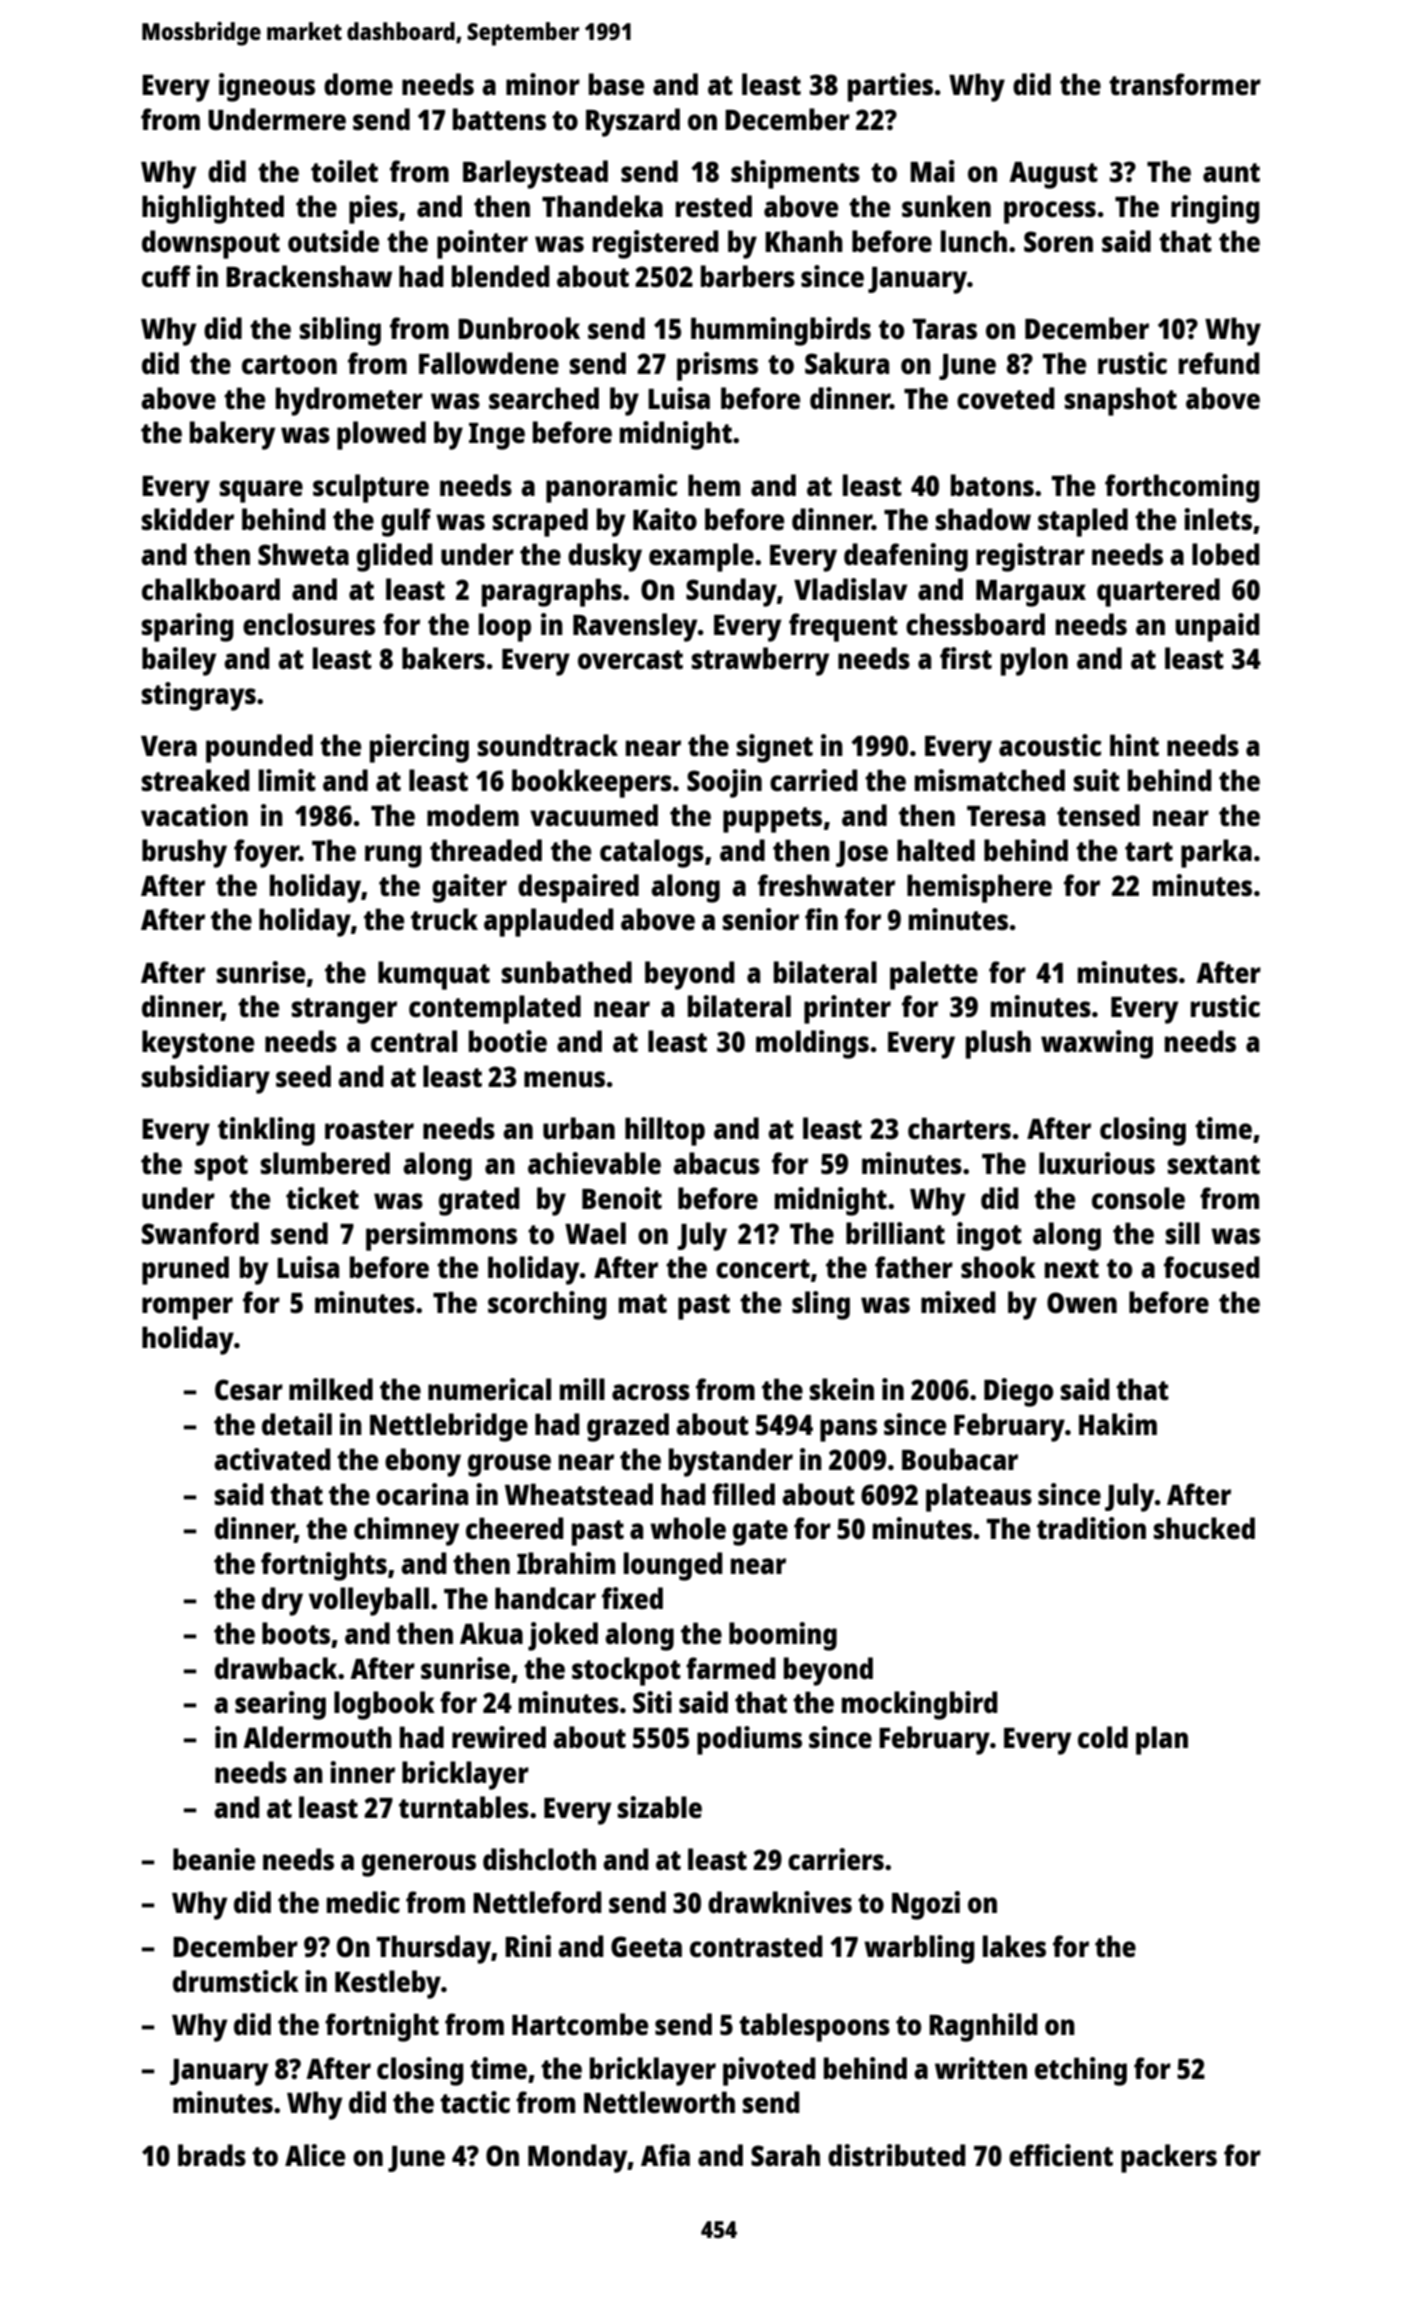 The image size is (1402, 2309). I want to click on cartoon, so click(289, 364).
